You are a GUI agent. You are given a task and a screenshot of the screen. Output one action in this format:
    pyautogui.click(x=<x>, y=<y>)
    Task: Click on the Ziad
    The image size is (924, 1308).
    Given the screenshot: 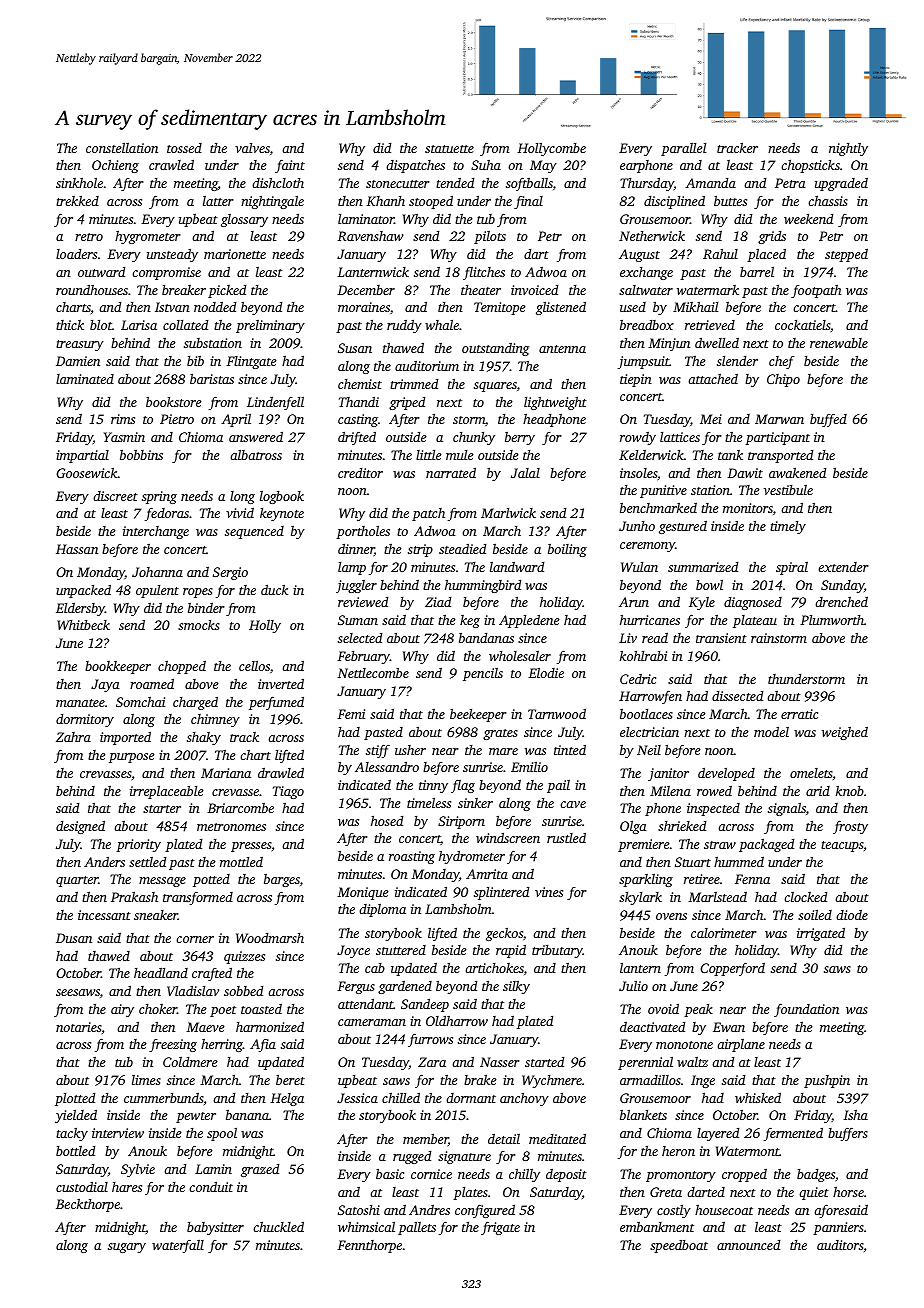 What is the action you would take?
    pyautogui.click(x=438, y=602)
